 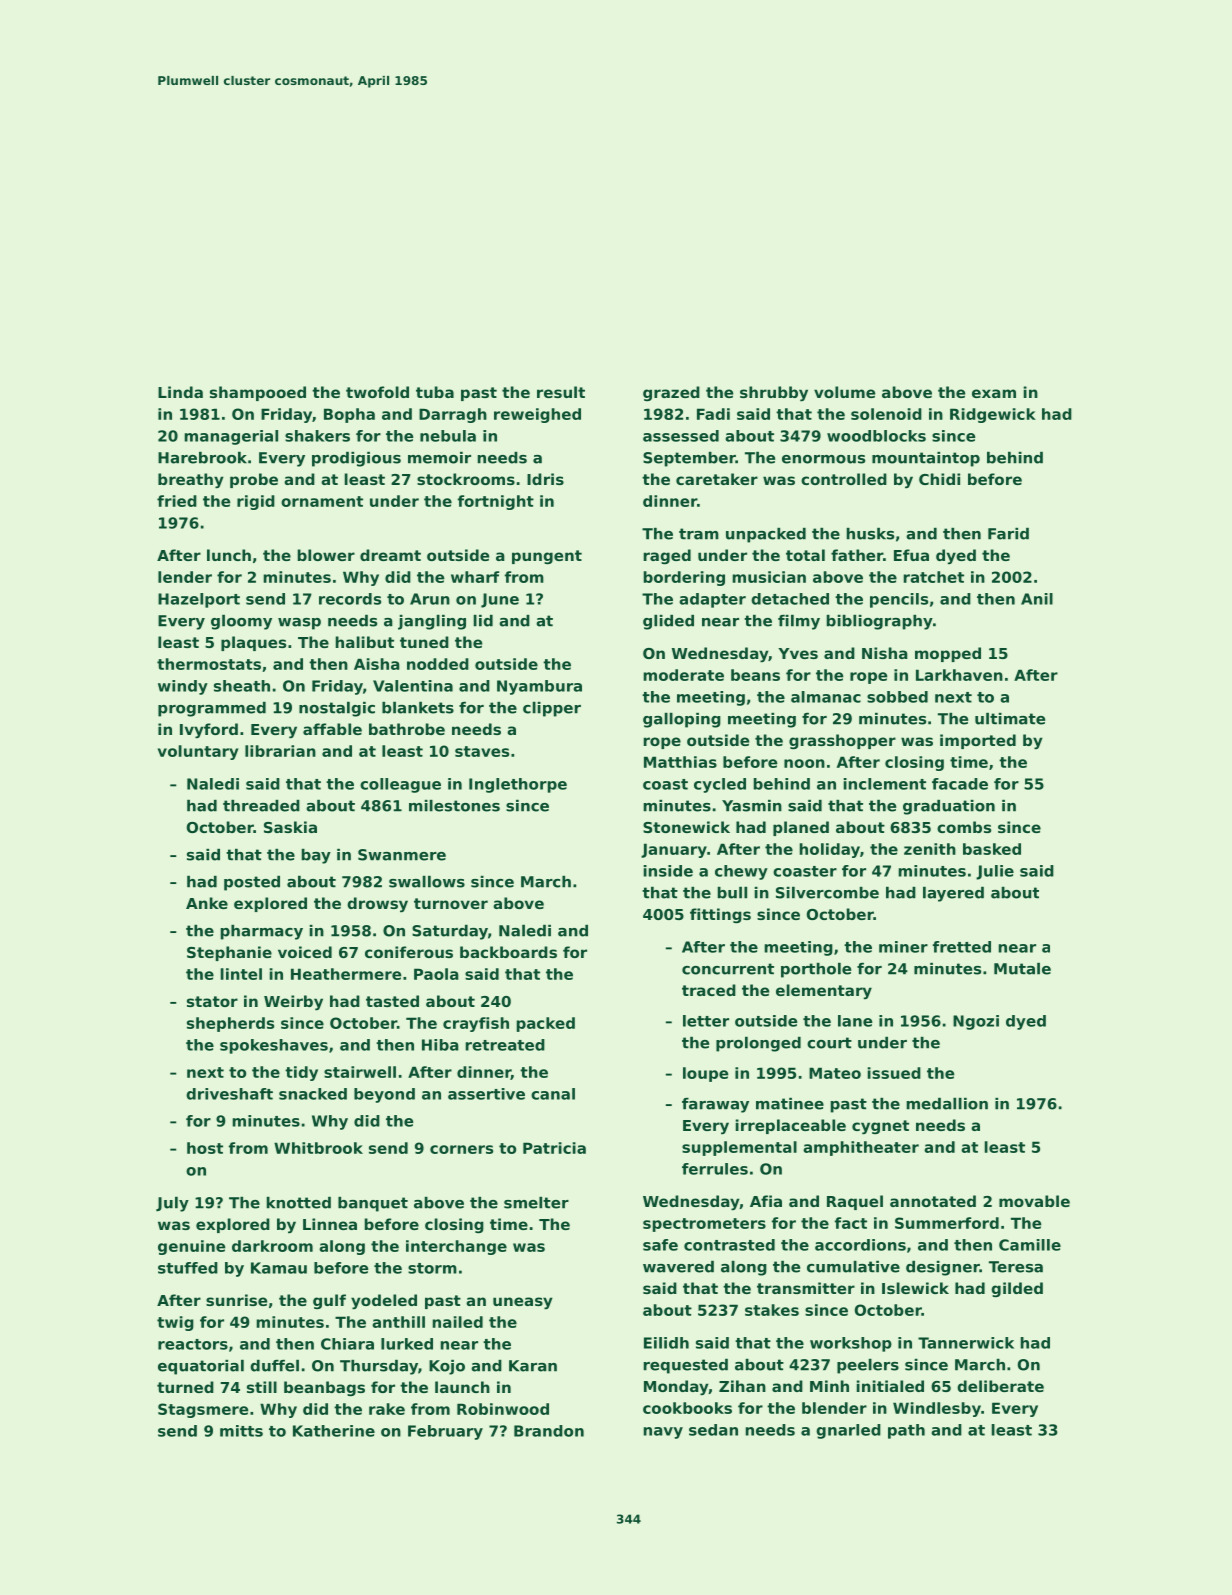 What do you see at coordinates (552, 709) in the screenshot?
I see `clipper` at bounding box center [552, 709].
